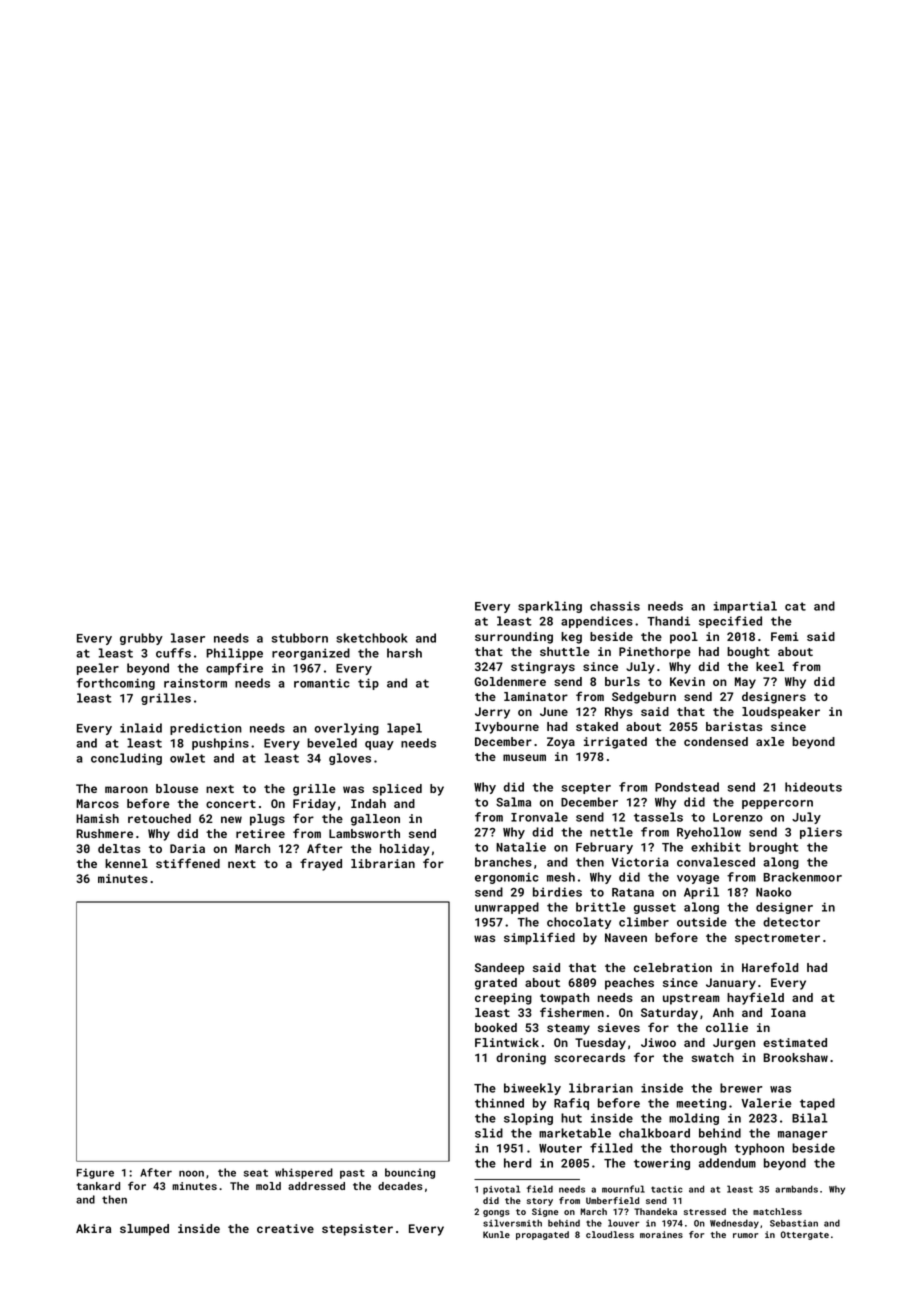  What do you see at coordinates (777, 804) in the image?
I see `peppercorn` at bounding box center [777, 804].
